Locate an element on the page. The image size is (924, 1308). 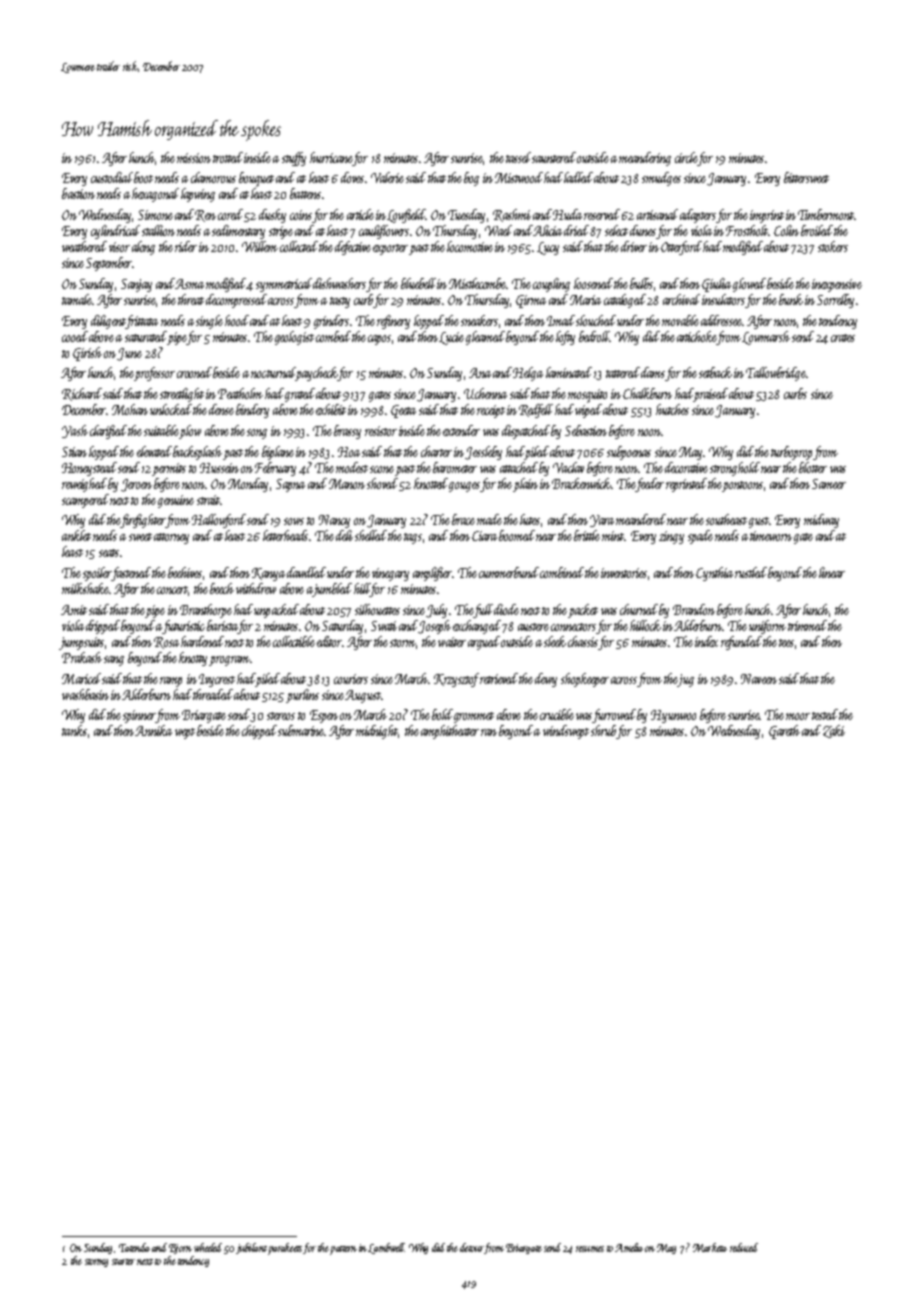
Lambwell is located at coordinates (386, 1248).
